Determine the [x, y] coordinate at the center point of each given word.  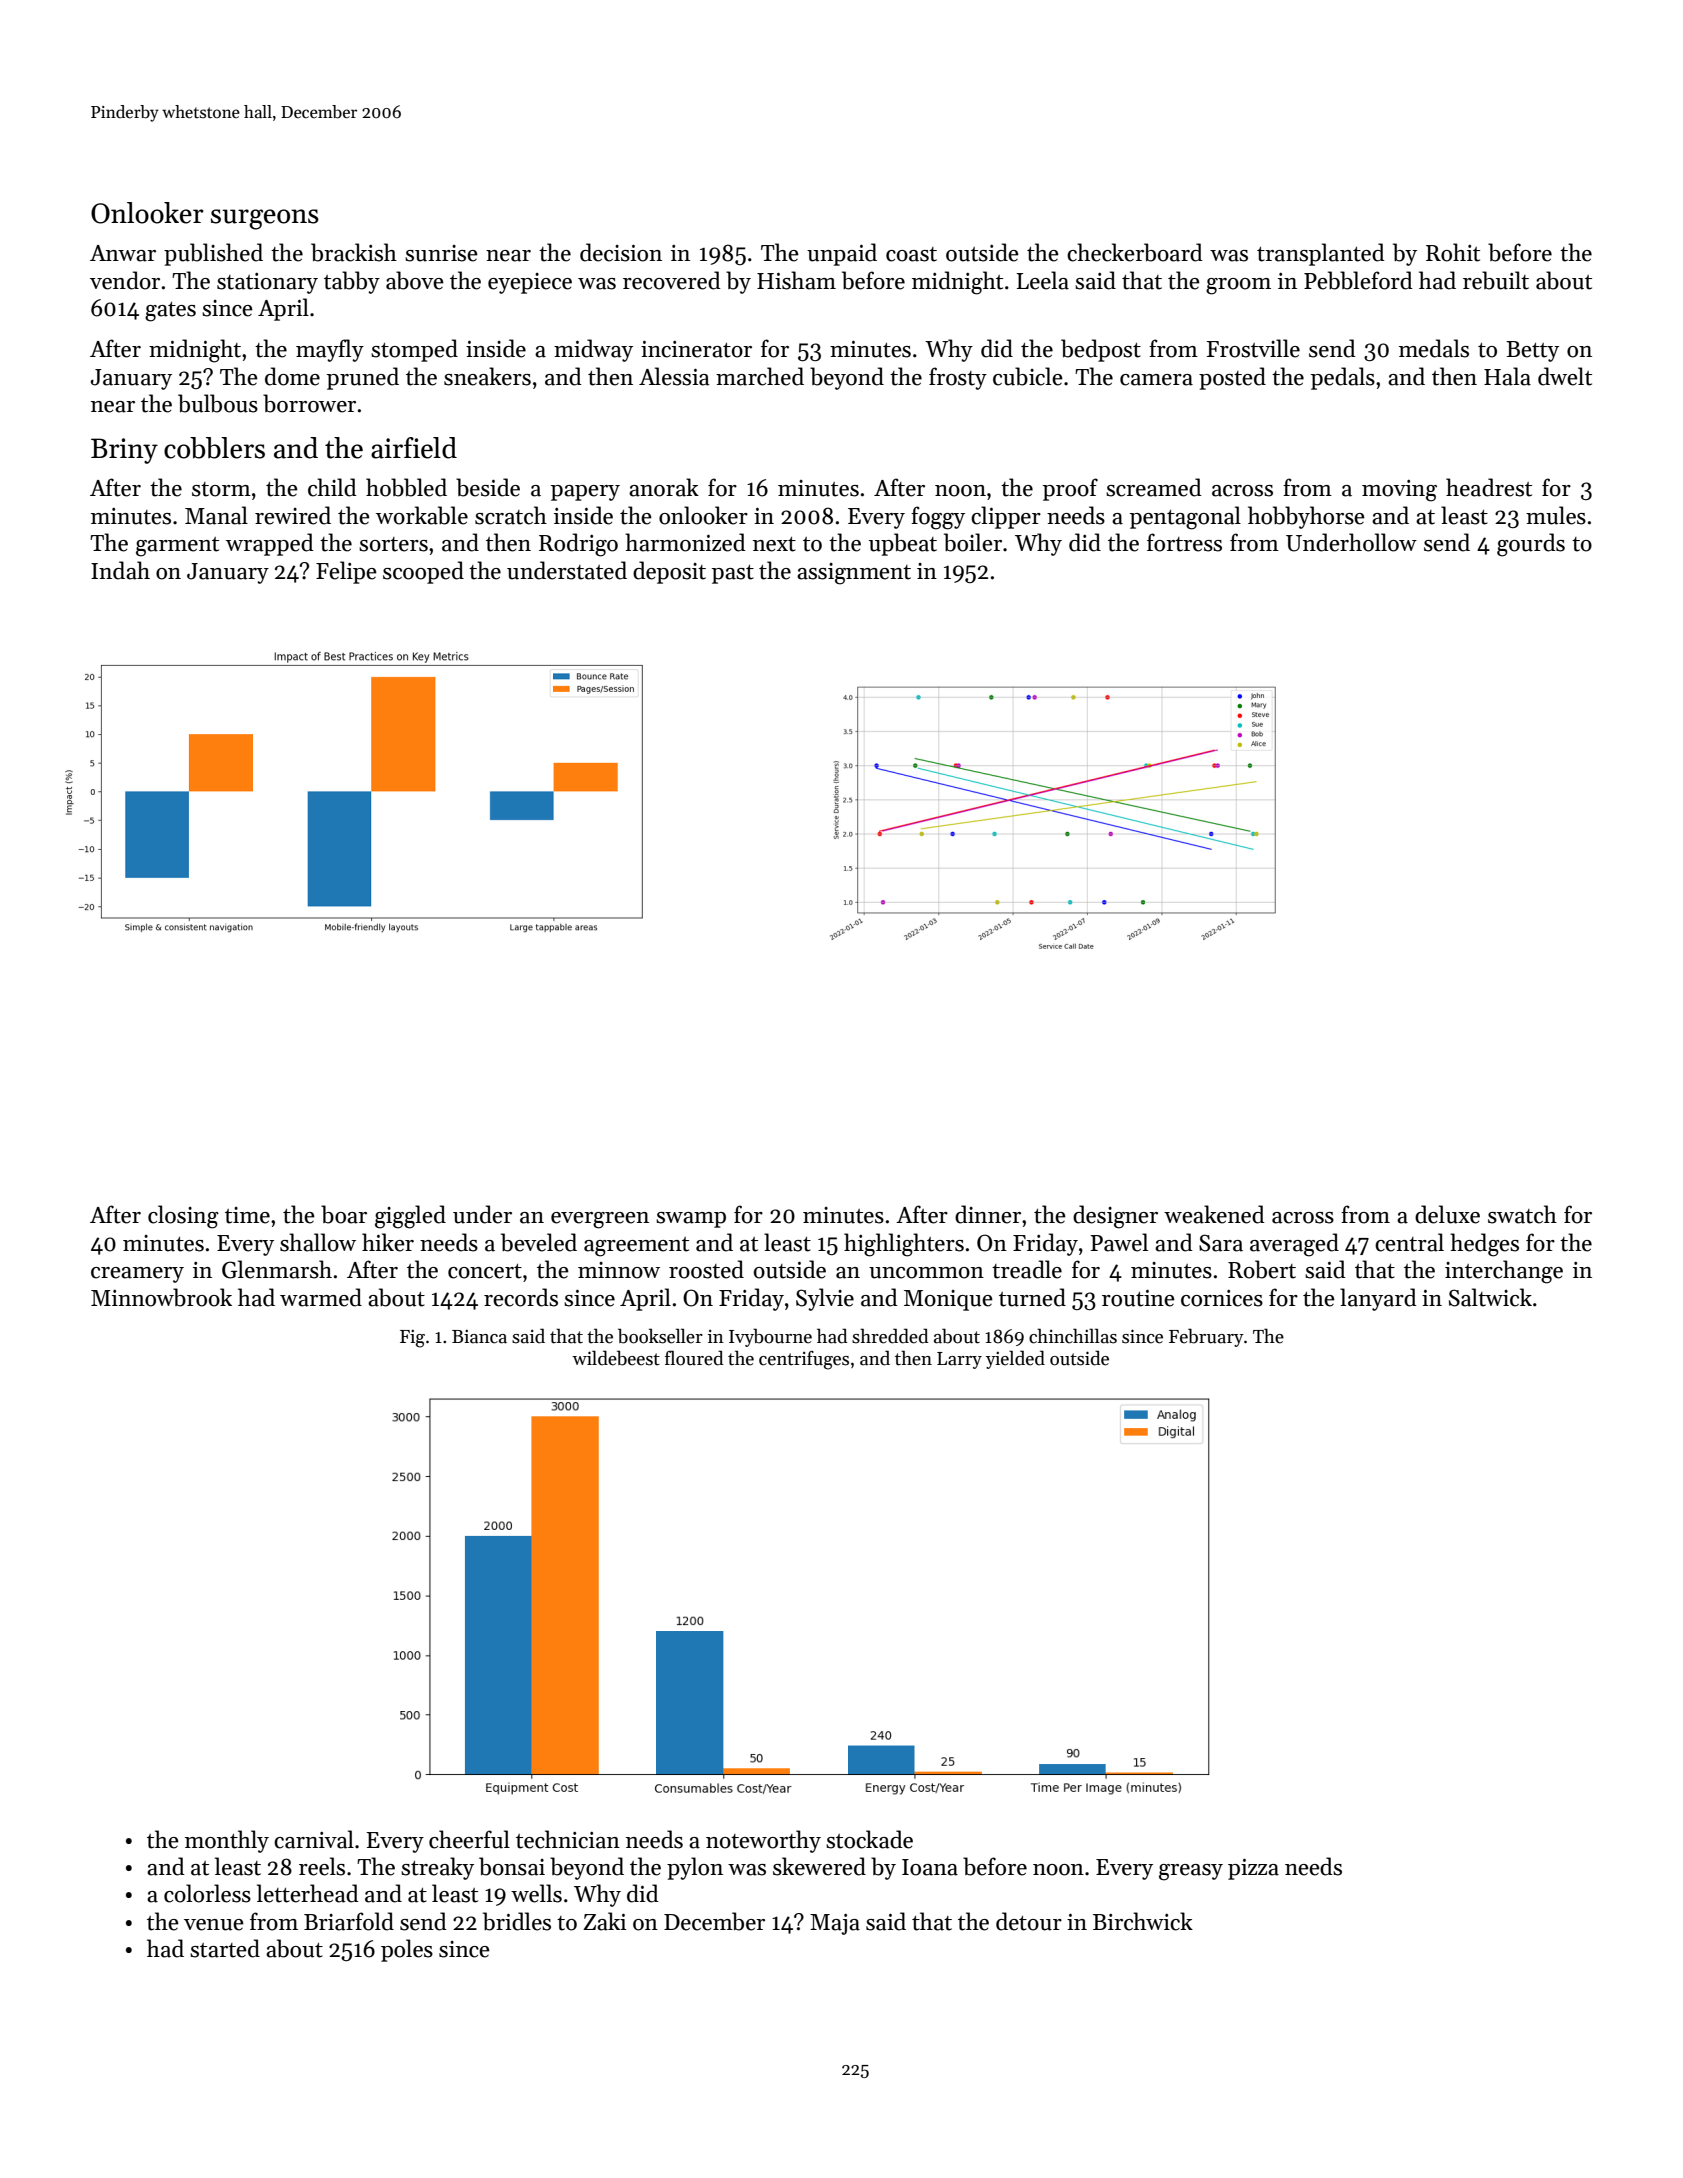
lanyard [1378, 1299]
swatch [1522, 1214]
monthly [227, 1841]
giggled [410, 1217]
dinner [988, 1214]
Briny [124, 451]
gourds [1531, 545]
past [733, 574]
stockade [869, 1839]
